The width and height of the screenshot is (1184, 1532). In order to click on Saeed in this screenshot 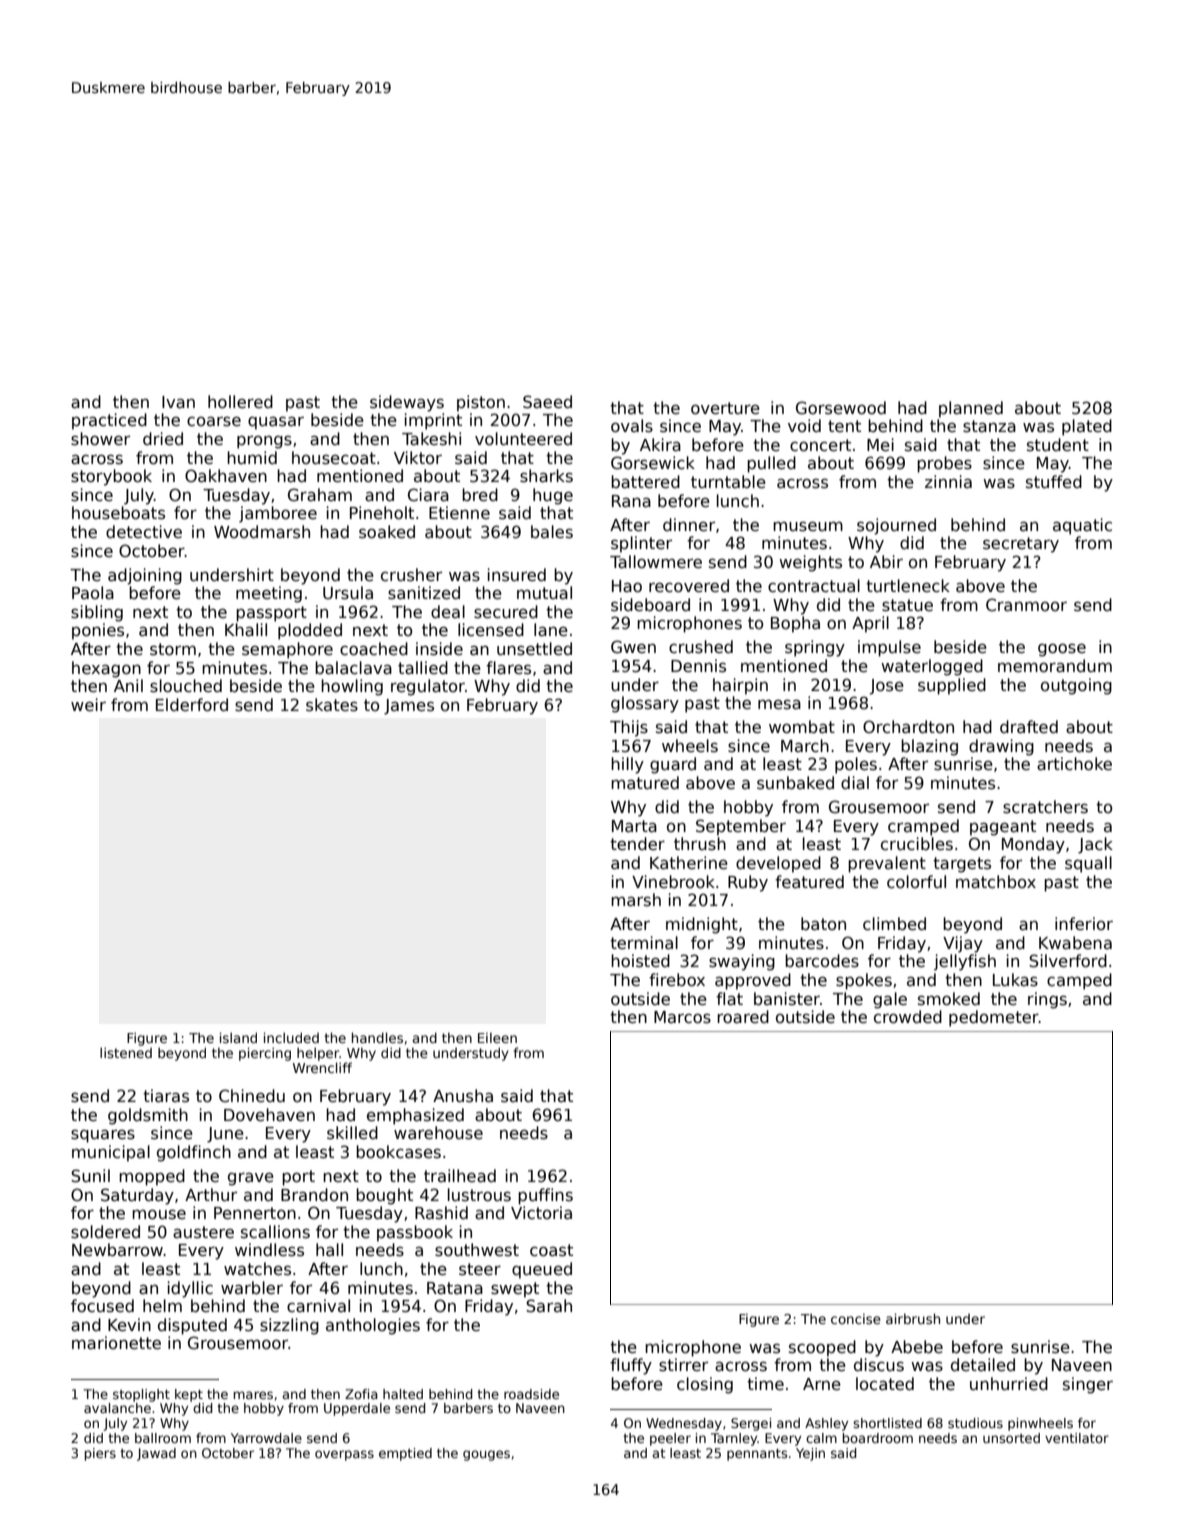, I will do `click(547, 402)`.
